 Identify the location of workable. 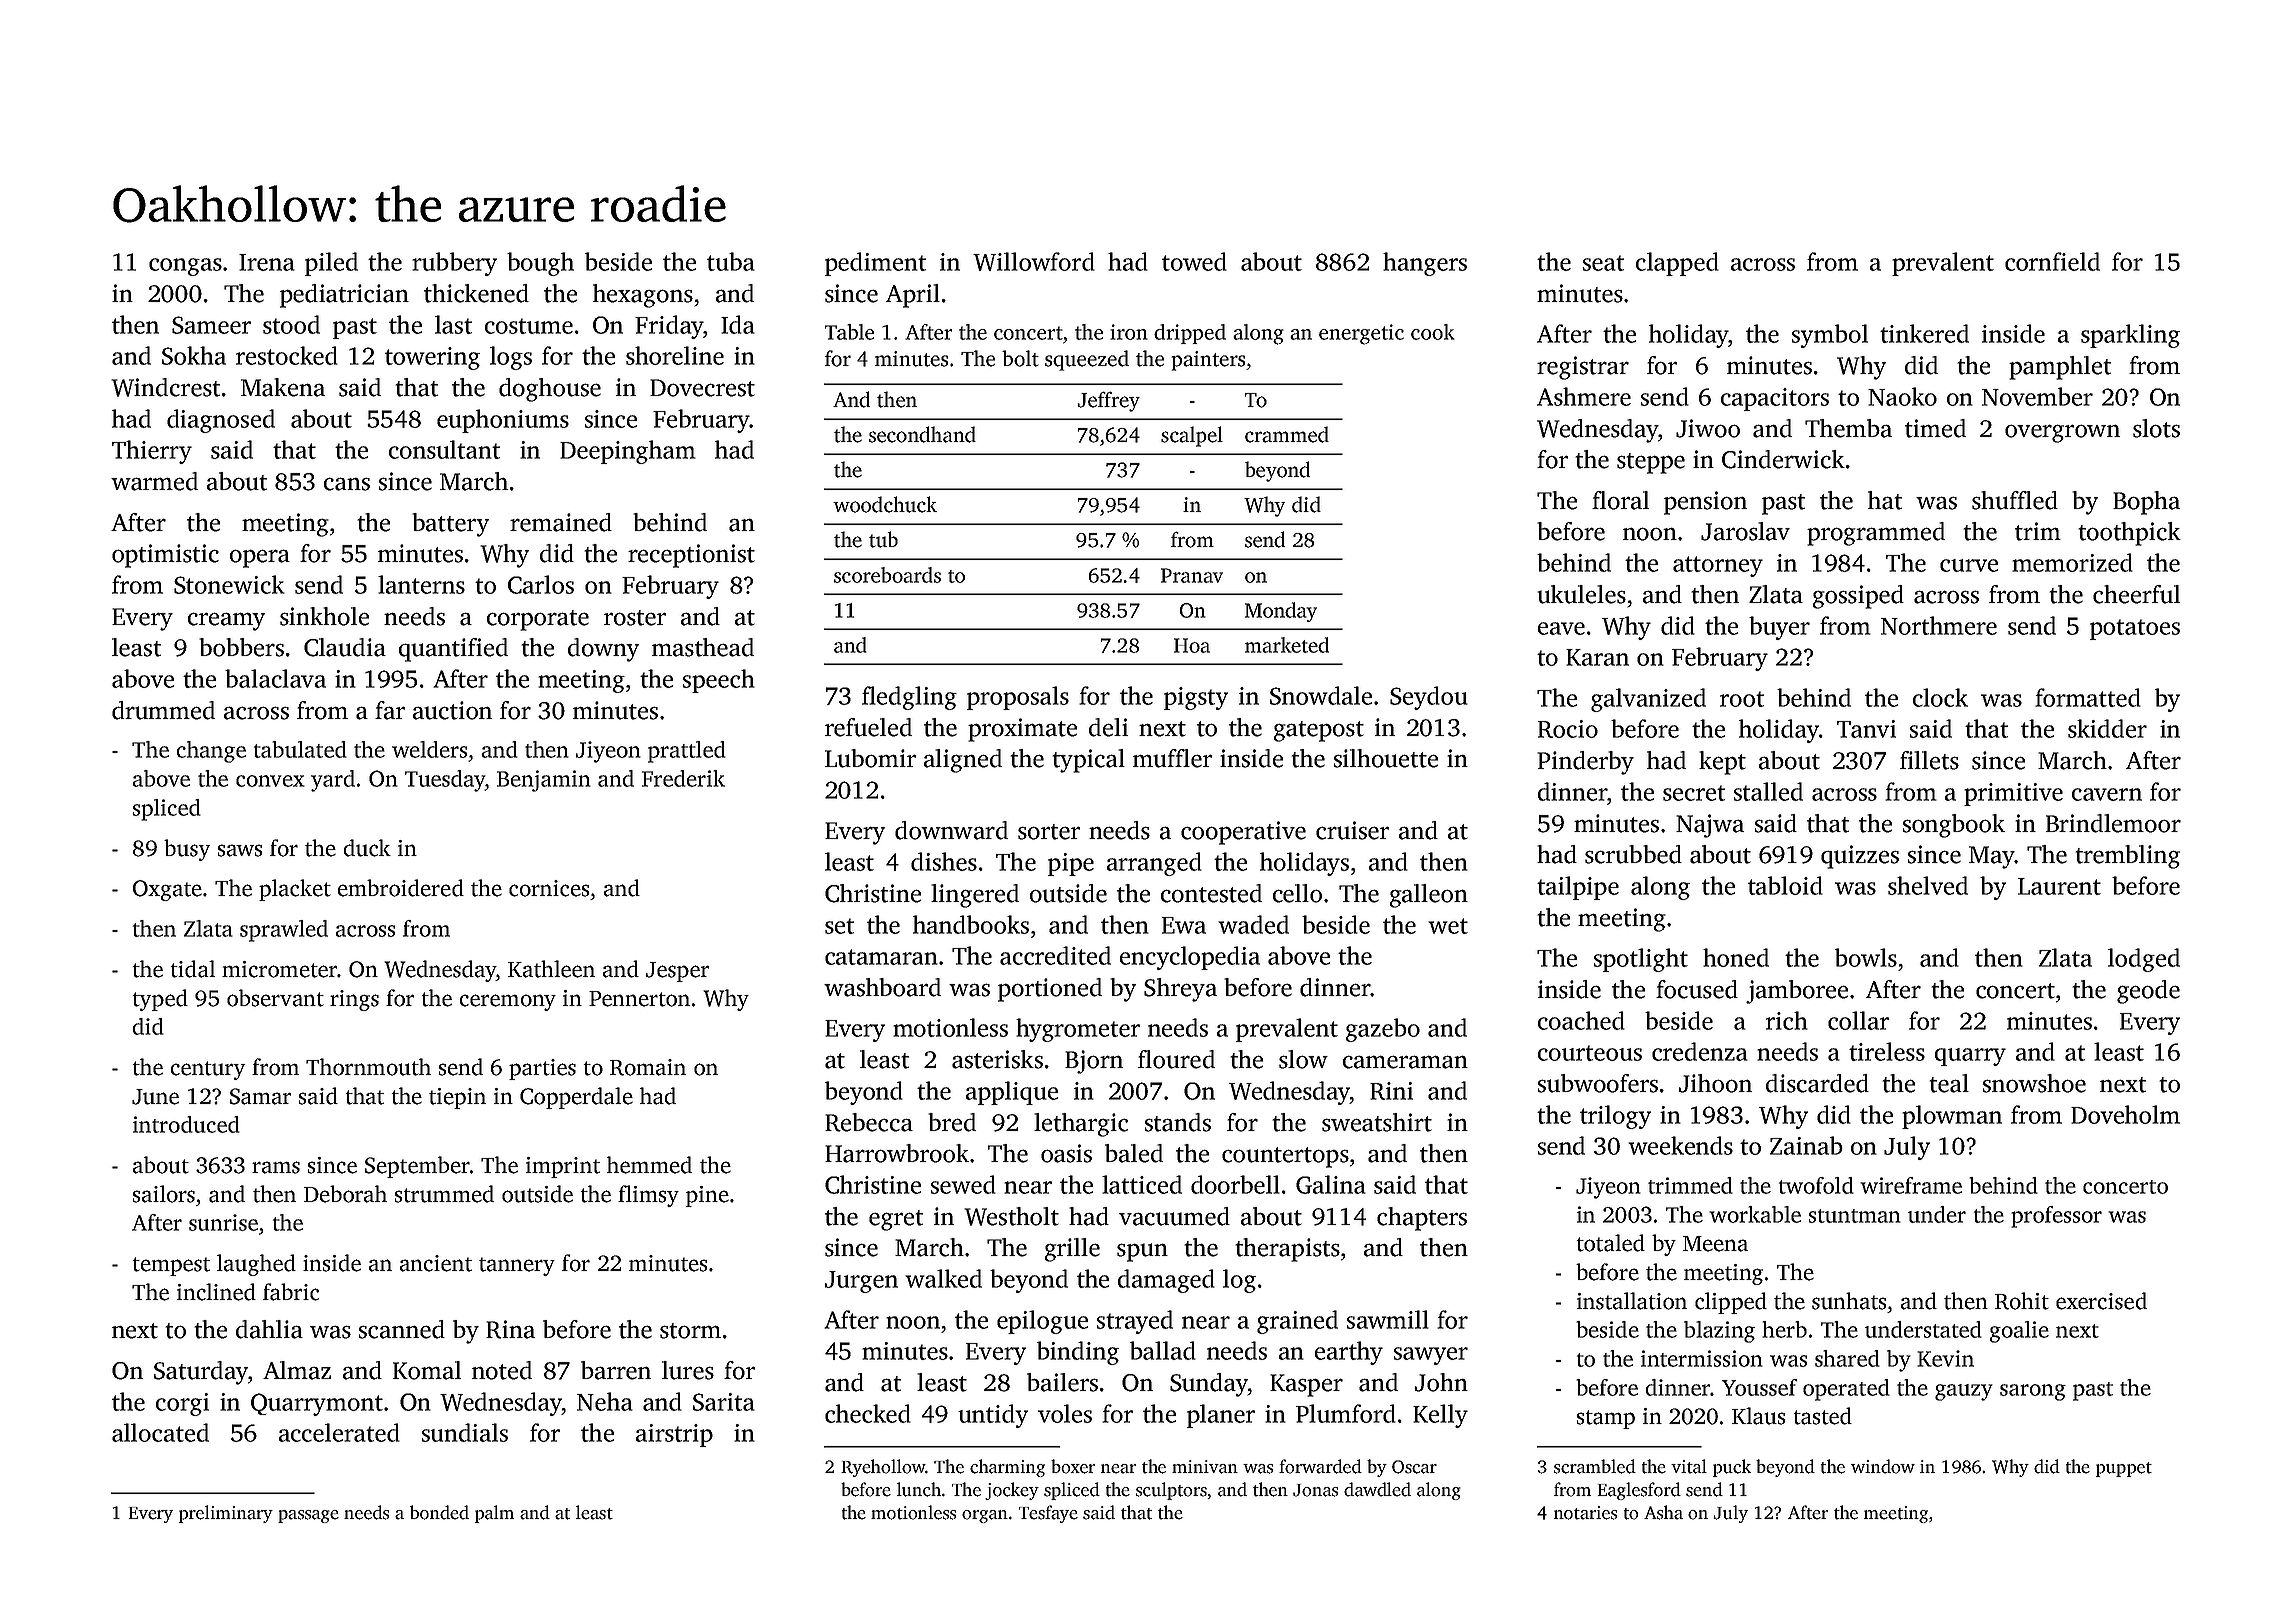
(1755, 1214).
